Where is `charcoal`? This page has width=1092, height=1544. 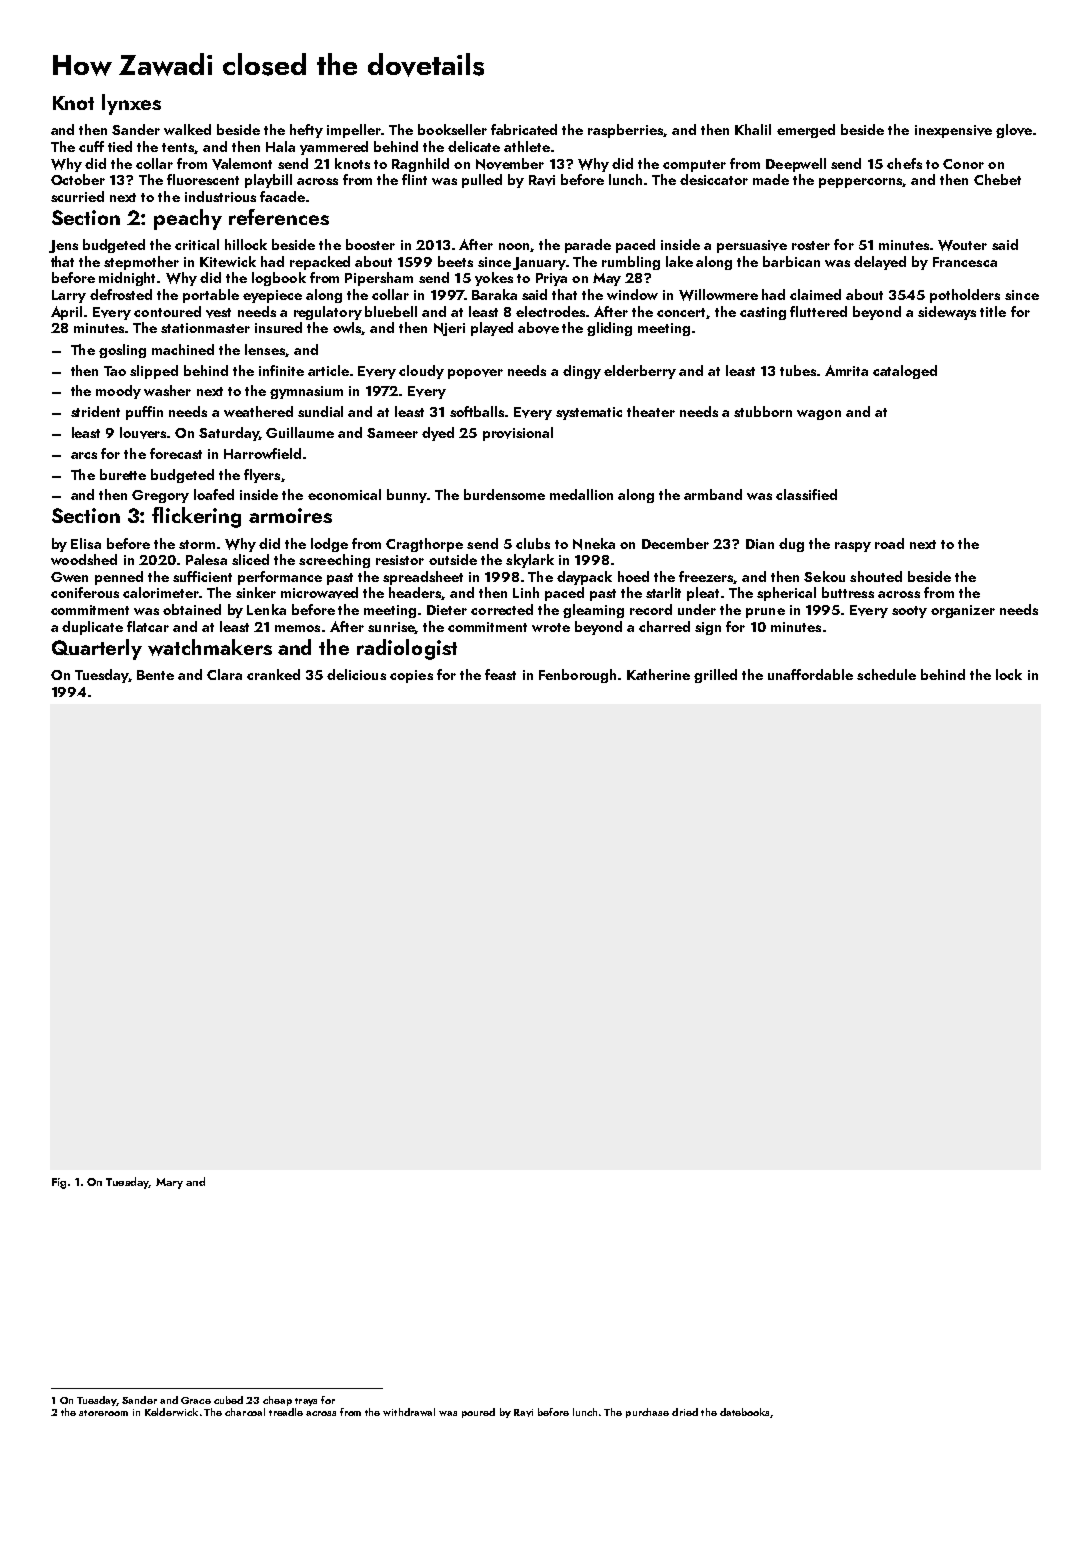 charcoal is located at coordinates (245, 1412).
